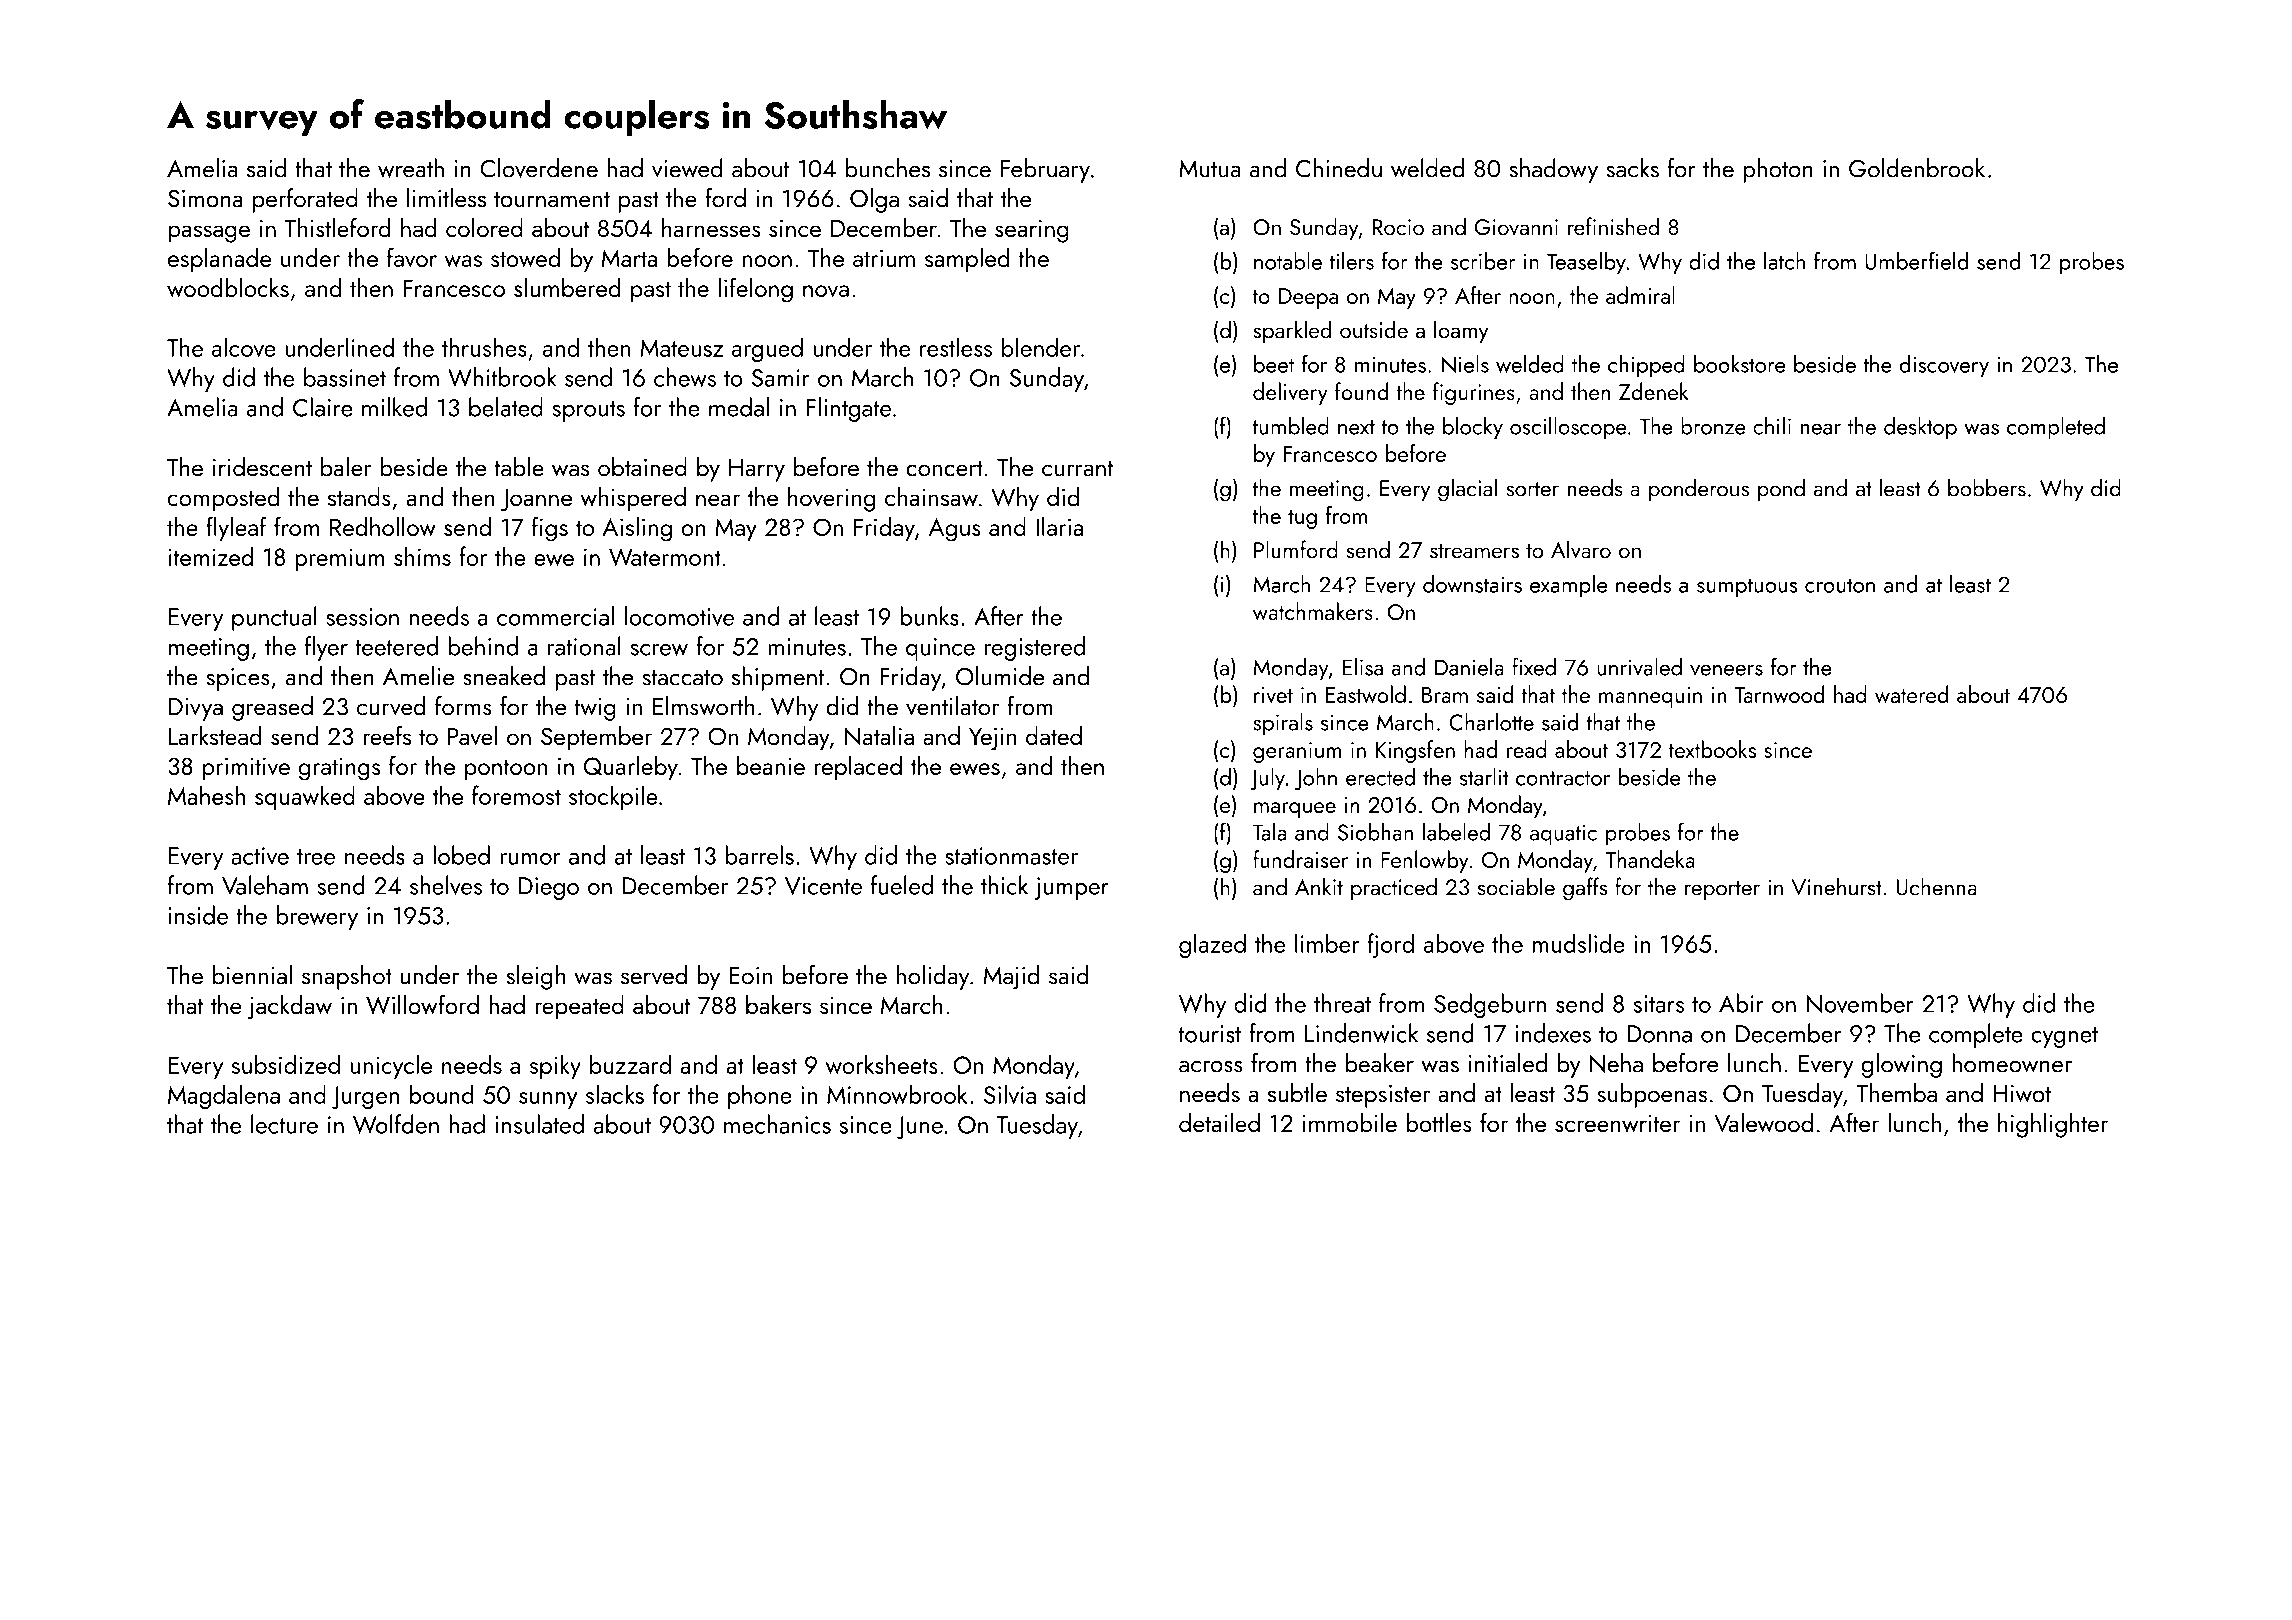 The image size is (2292, 1620). I want to click on Umberfield, so click(1916, 260).
